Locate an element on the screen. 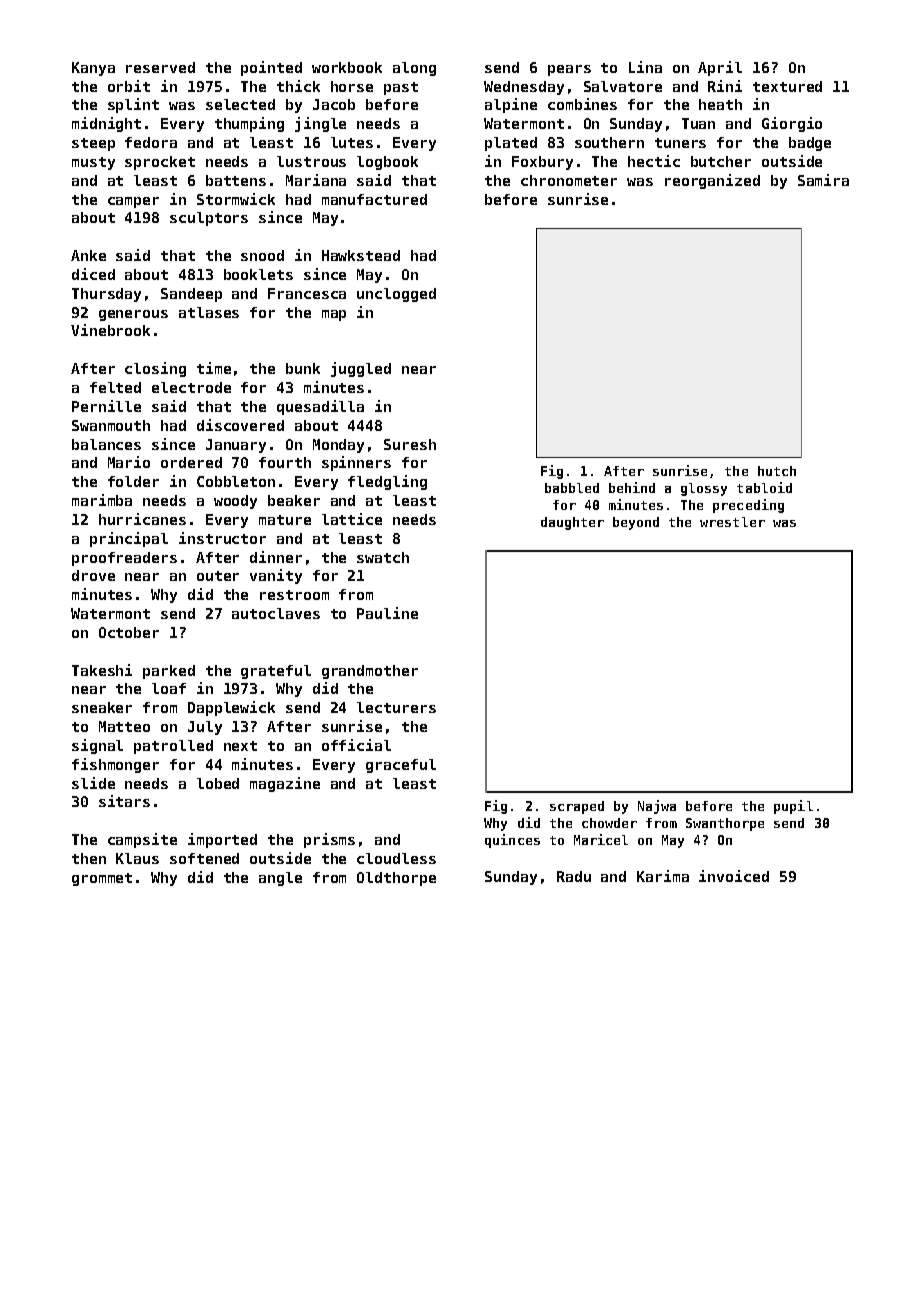 The width and height of the screenshot is (924, 1314). April is located at coordinates (720, 68).
